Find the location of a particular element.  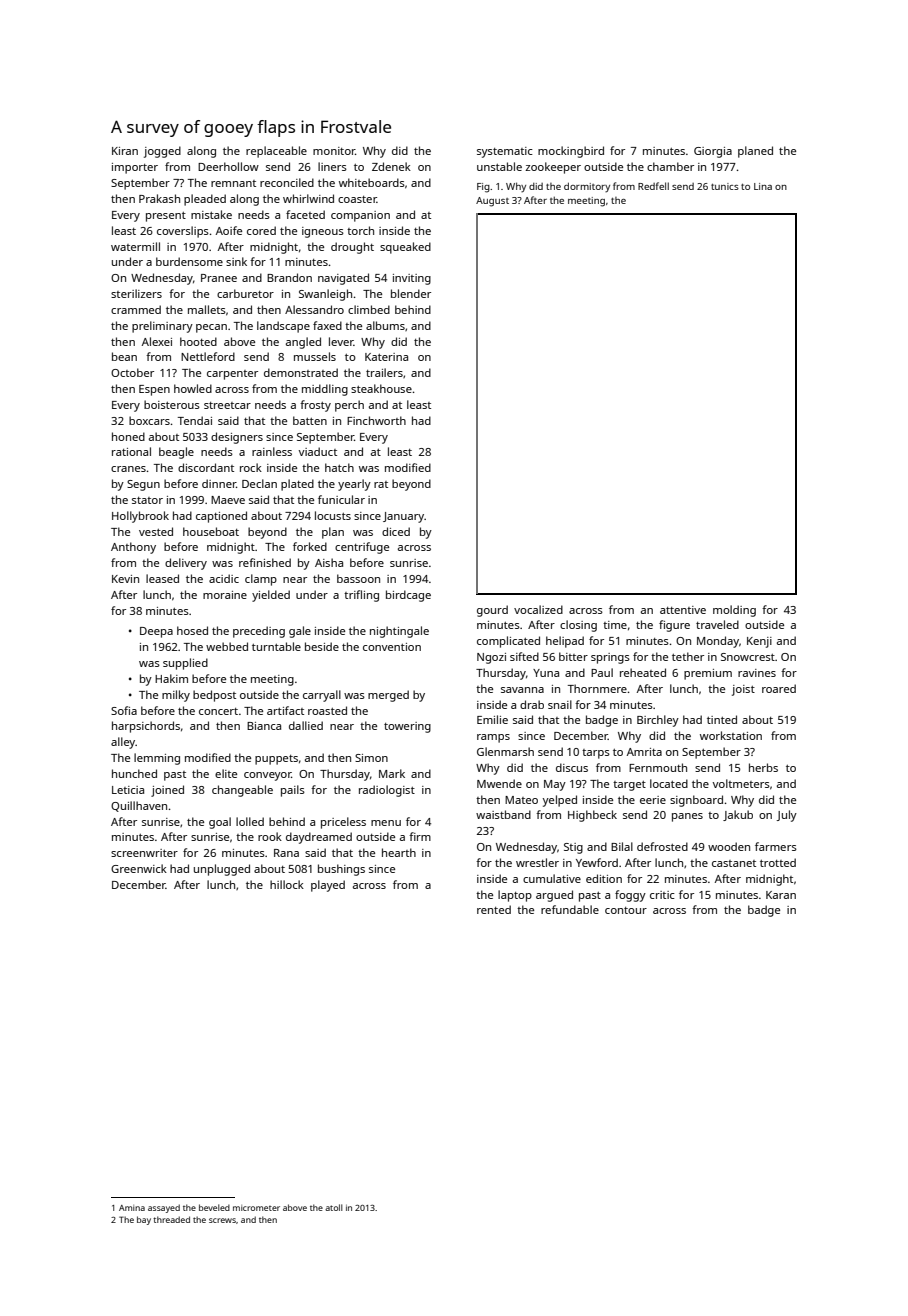

drab is located at coordinates (532, 704).
